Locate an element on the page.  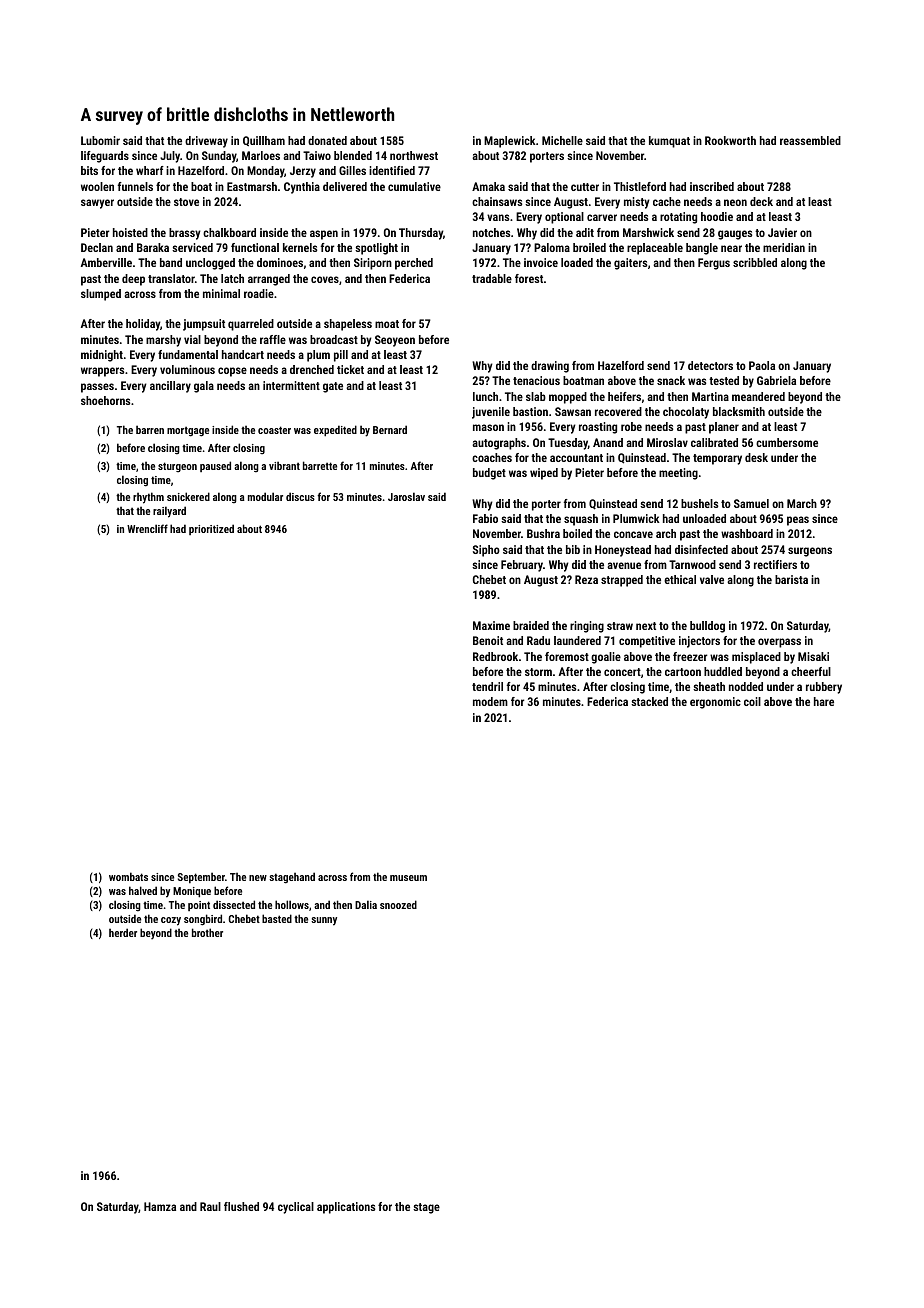
Seoyeon is located at coordinates (395, 341).
